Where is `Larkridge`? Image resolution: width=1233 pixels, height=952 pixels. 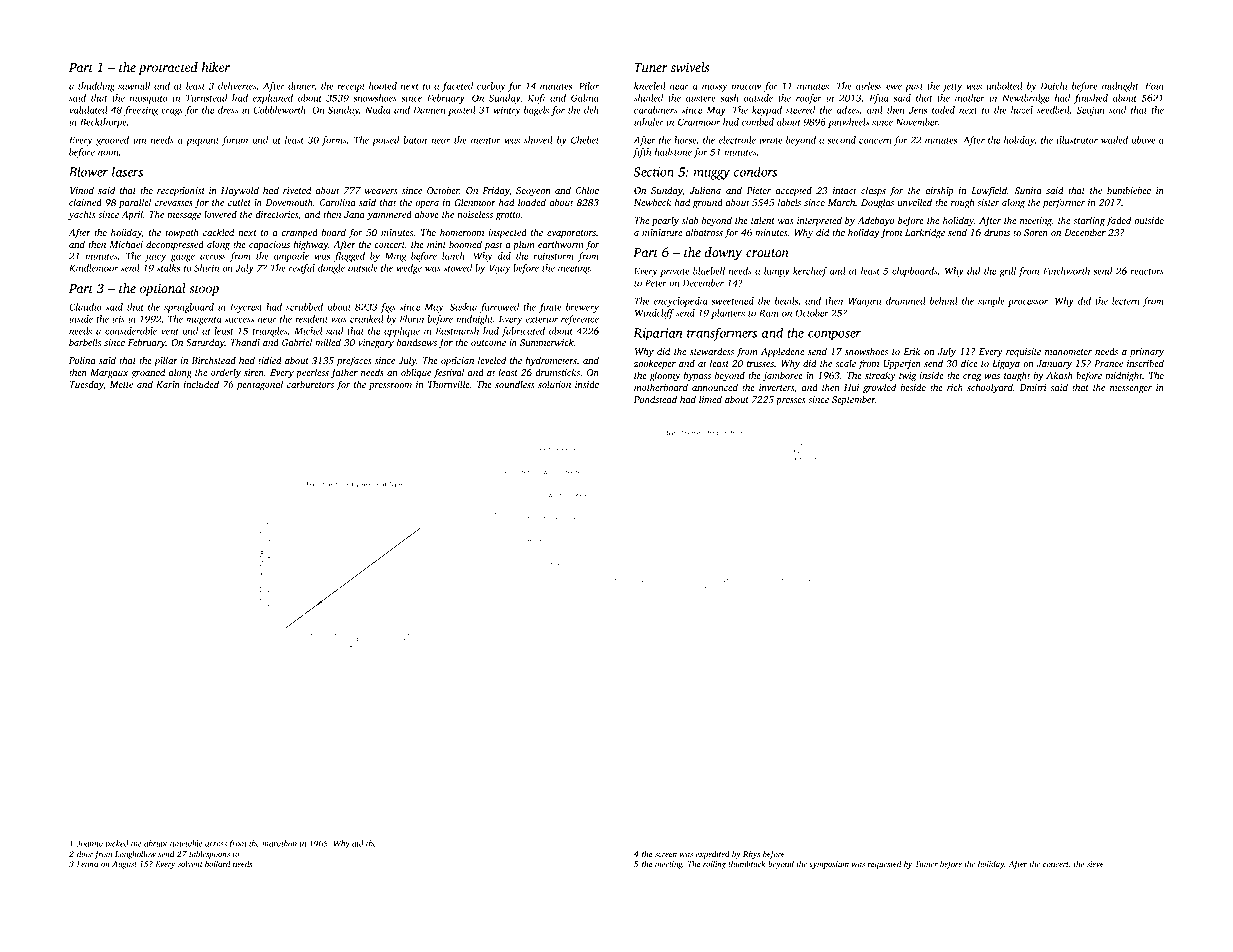 Larkridge is located at coordinates (925, 233).
